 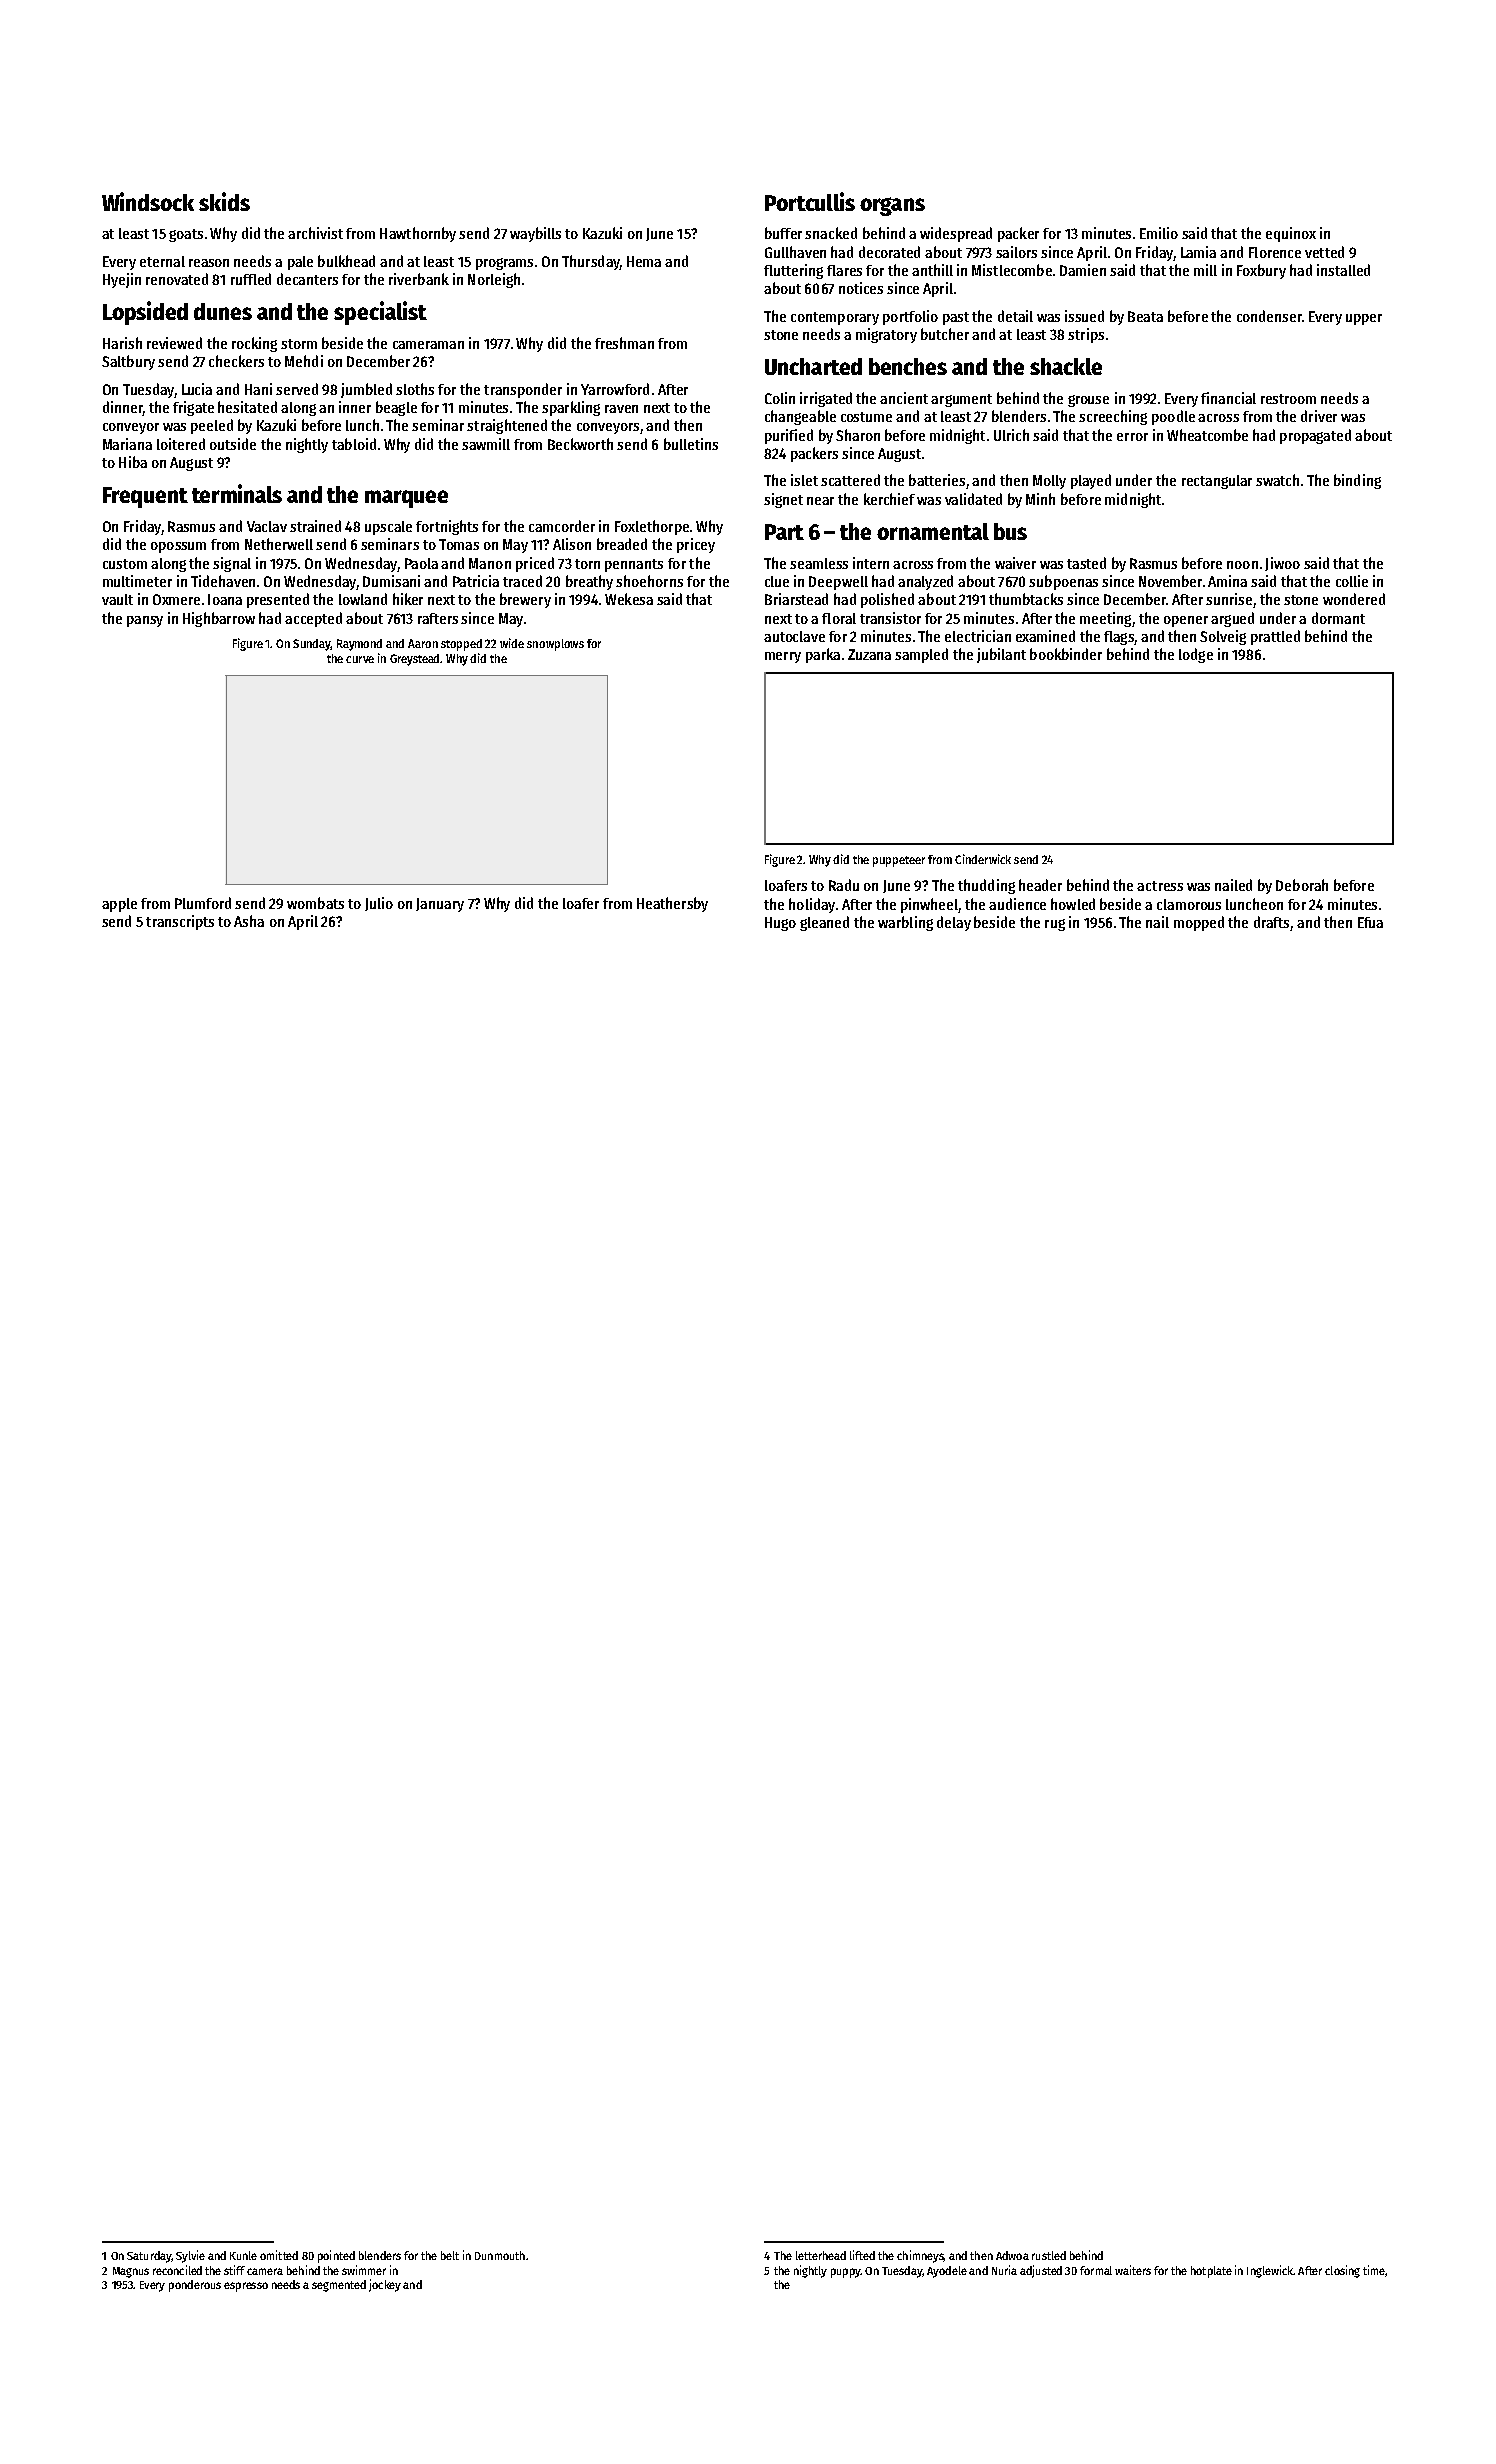 I want to click on binding, so click(x=1357, y=481).
